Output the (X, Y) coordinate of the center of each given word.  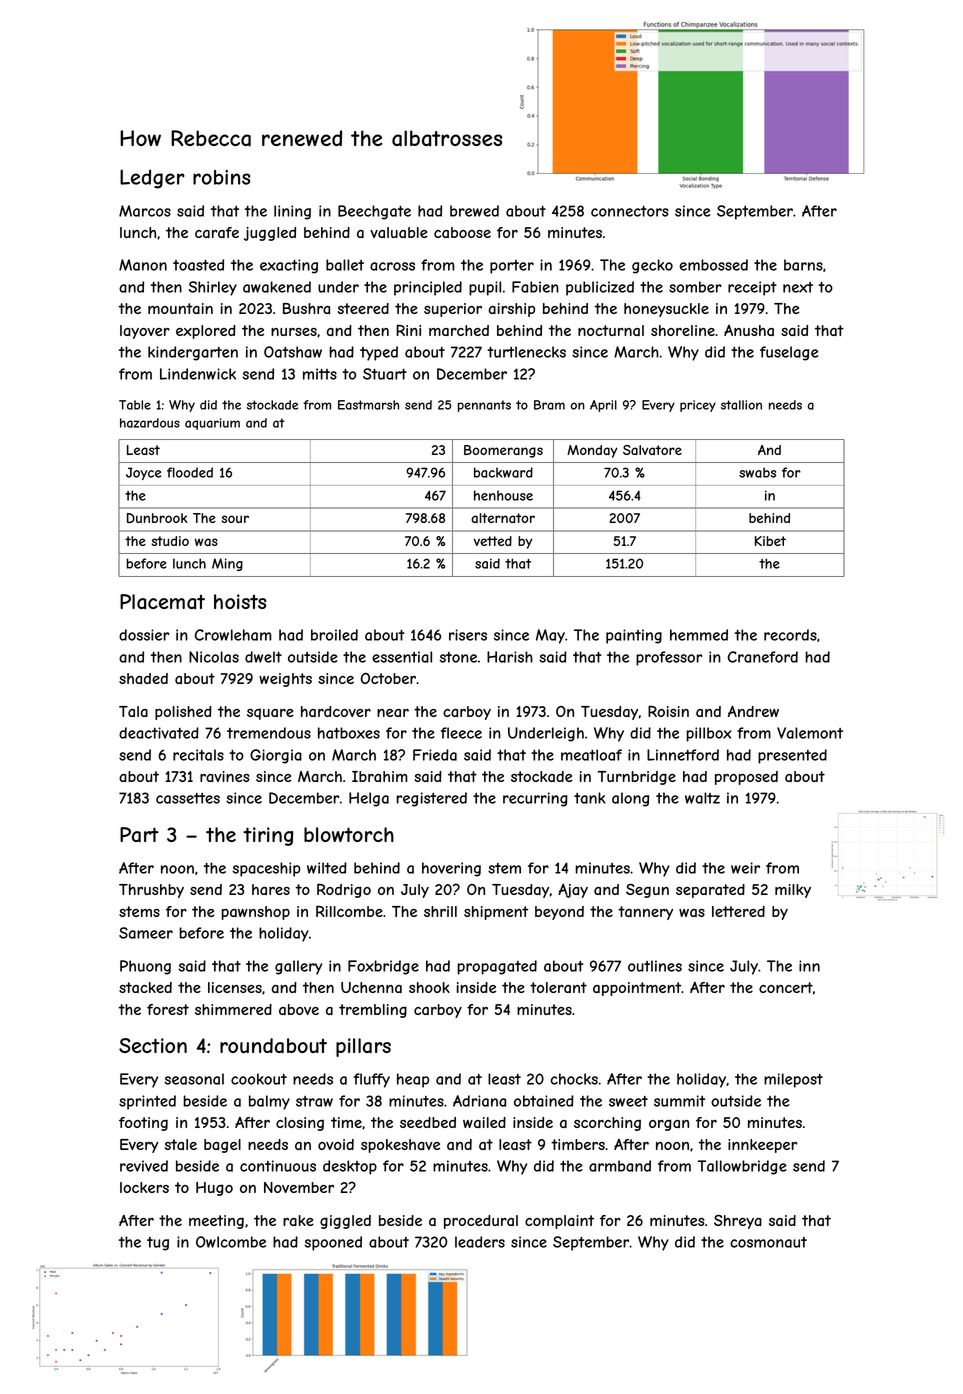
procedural (481, 1222)
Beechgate (374, 212)
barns (803, 265)
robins (221, 177)
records (790, 635)
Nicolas (214, 657)
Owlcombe (231, 1242)
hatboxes (349, 733)
